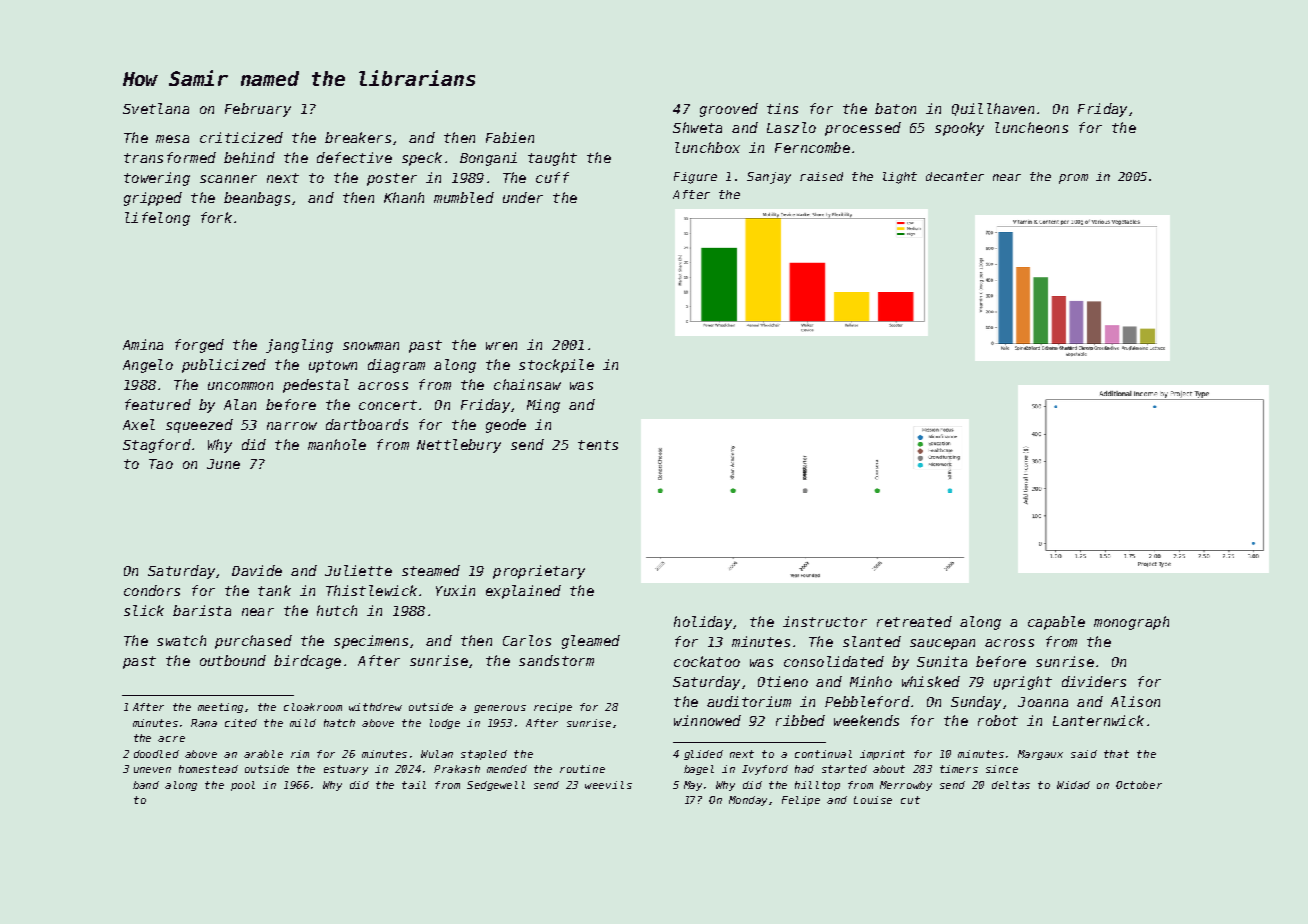  I want to click on Sedgewell, so click(496, 786).
